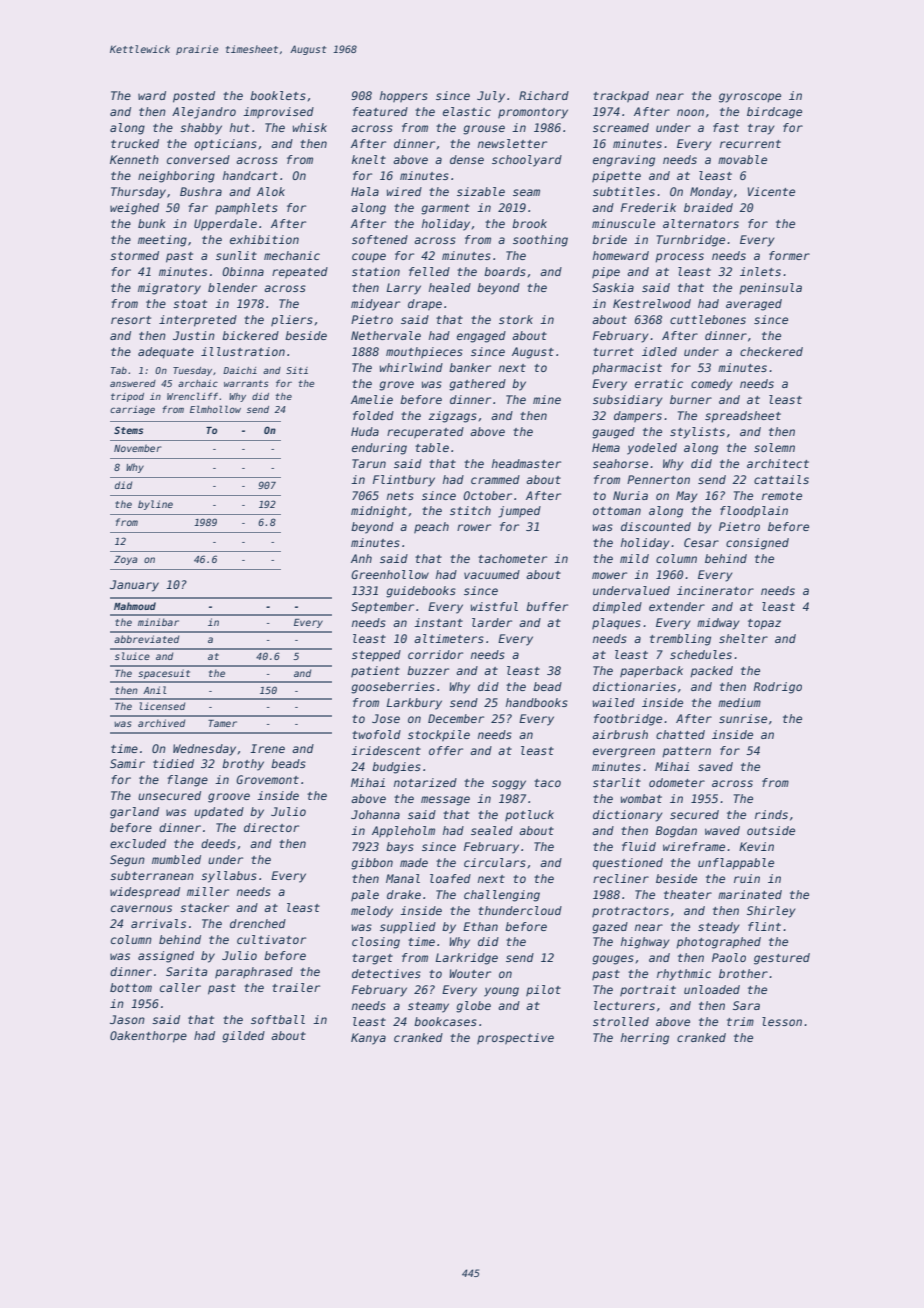 This page has height=1308, width=924. Describe the element at coordinates (264, 239) in the page. I see `exhibition` at that location.
